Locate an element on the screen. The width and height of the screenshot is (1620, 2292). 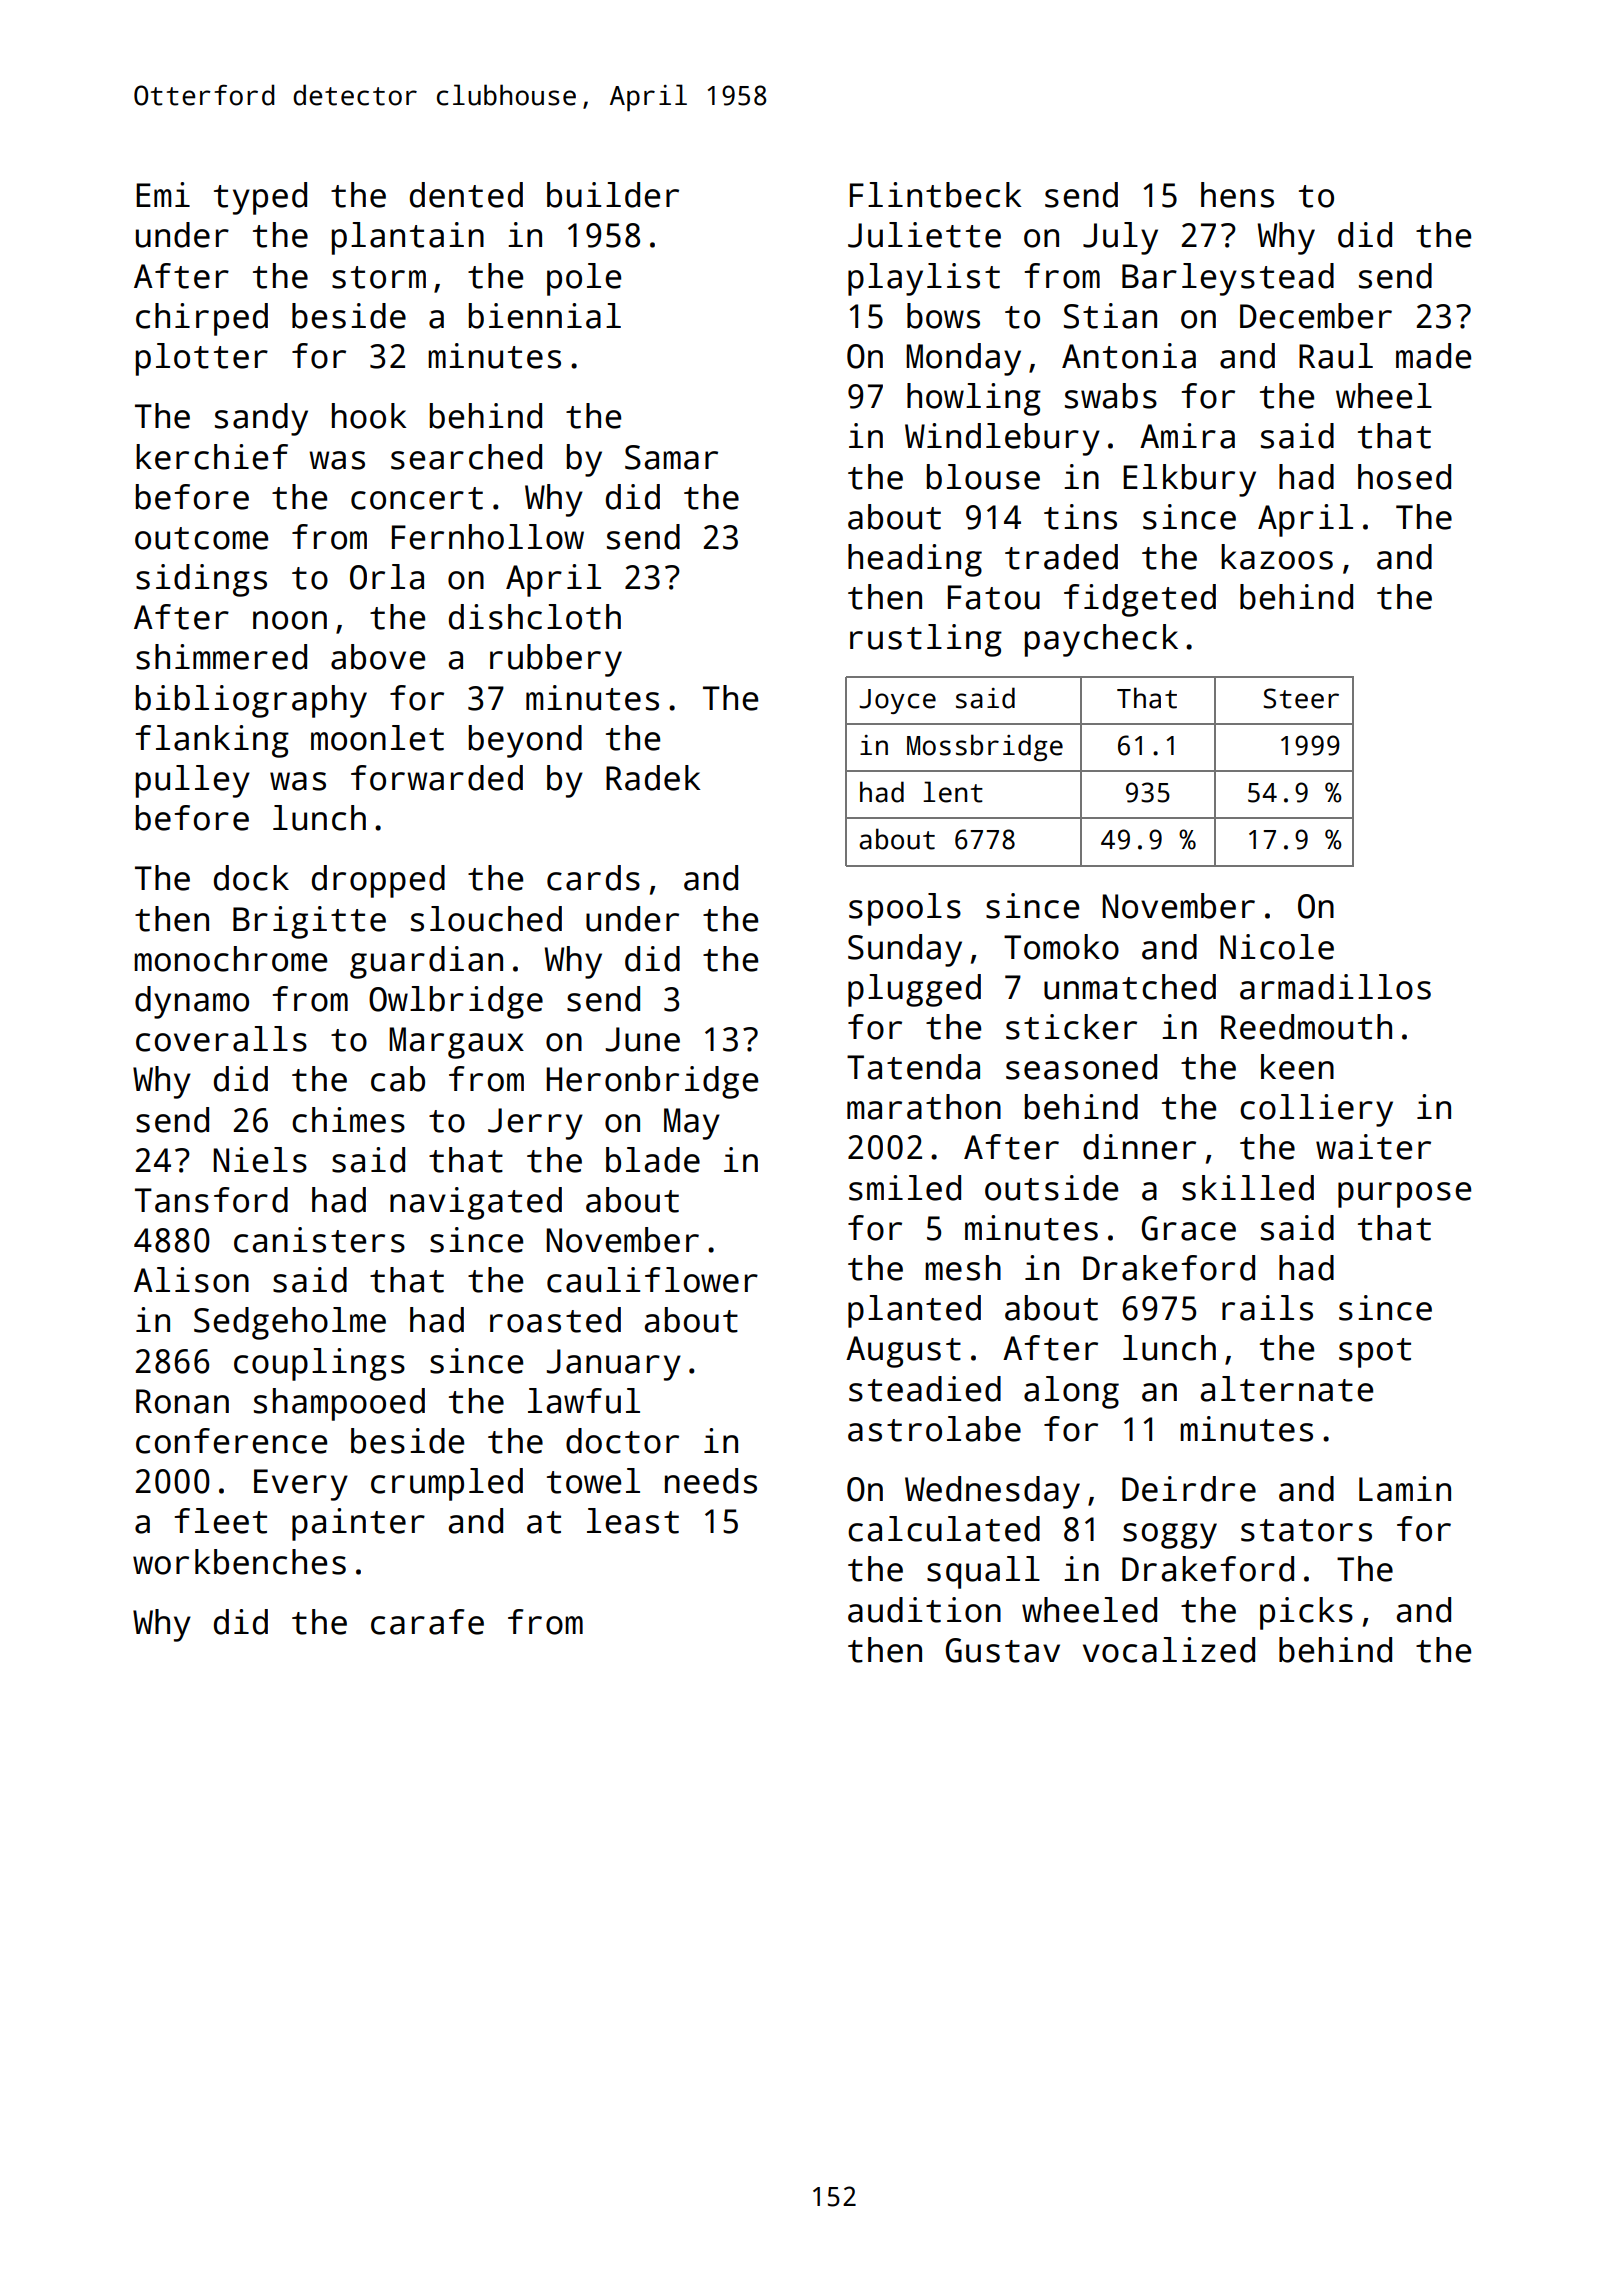
typed is located at coordinates (260, 198).
